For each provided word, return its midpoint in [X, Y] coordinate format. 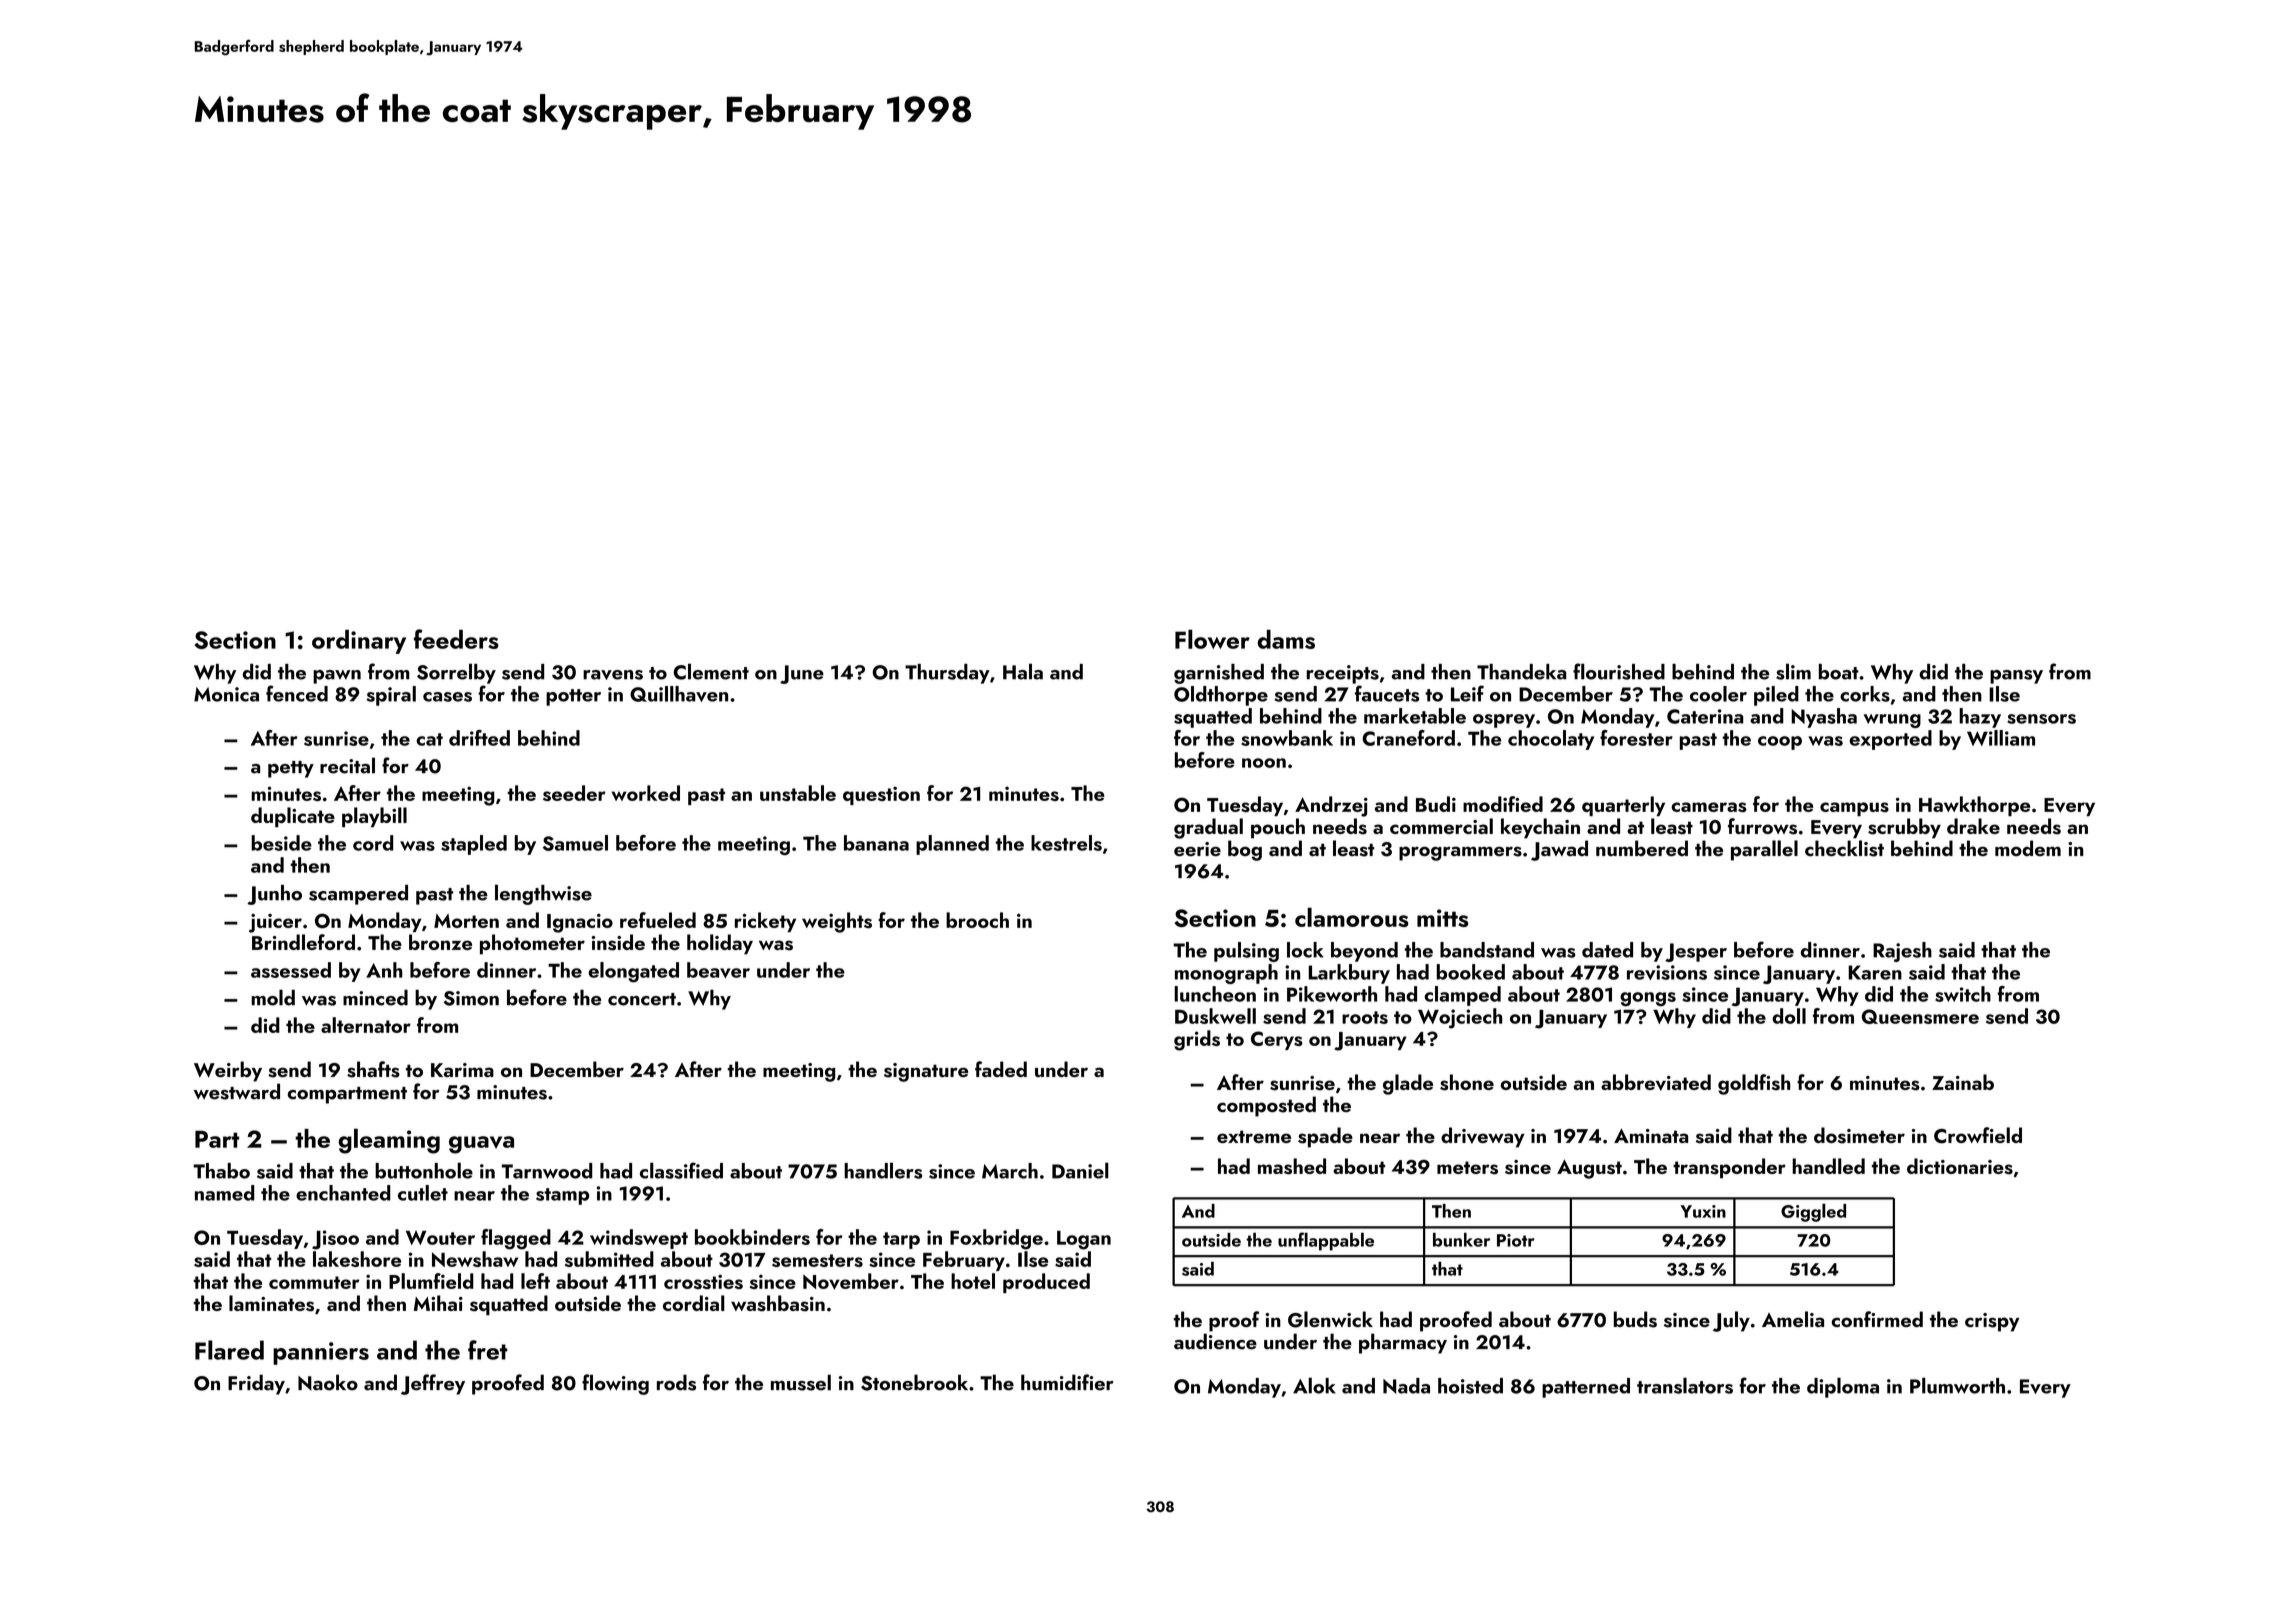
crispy [1992, 1322]
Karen [1875, 972]
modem [2028, 848]
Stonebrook [914, 1382]
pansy [2016, 677]
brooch [977, 920]
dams [1286, 639]
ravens [613, 675]
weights [837, 922]
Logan [1084, 1240]
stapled [474, 845]
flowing [615, 1384]
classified [681, 1170]
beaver [718, 970]
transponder [1729, 1168]
